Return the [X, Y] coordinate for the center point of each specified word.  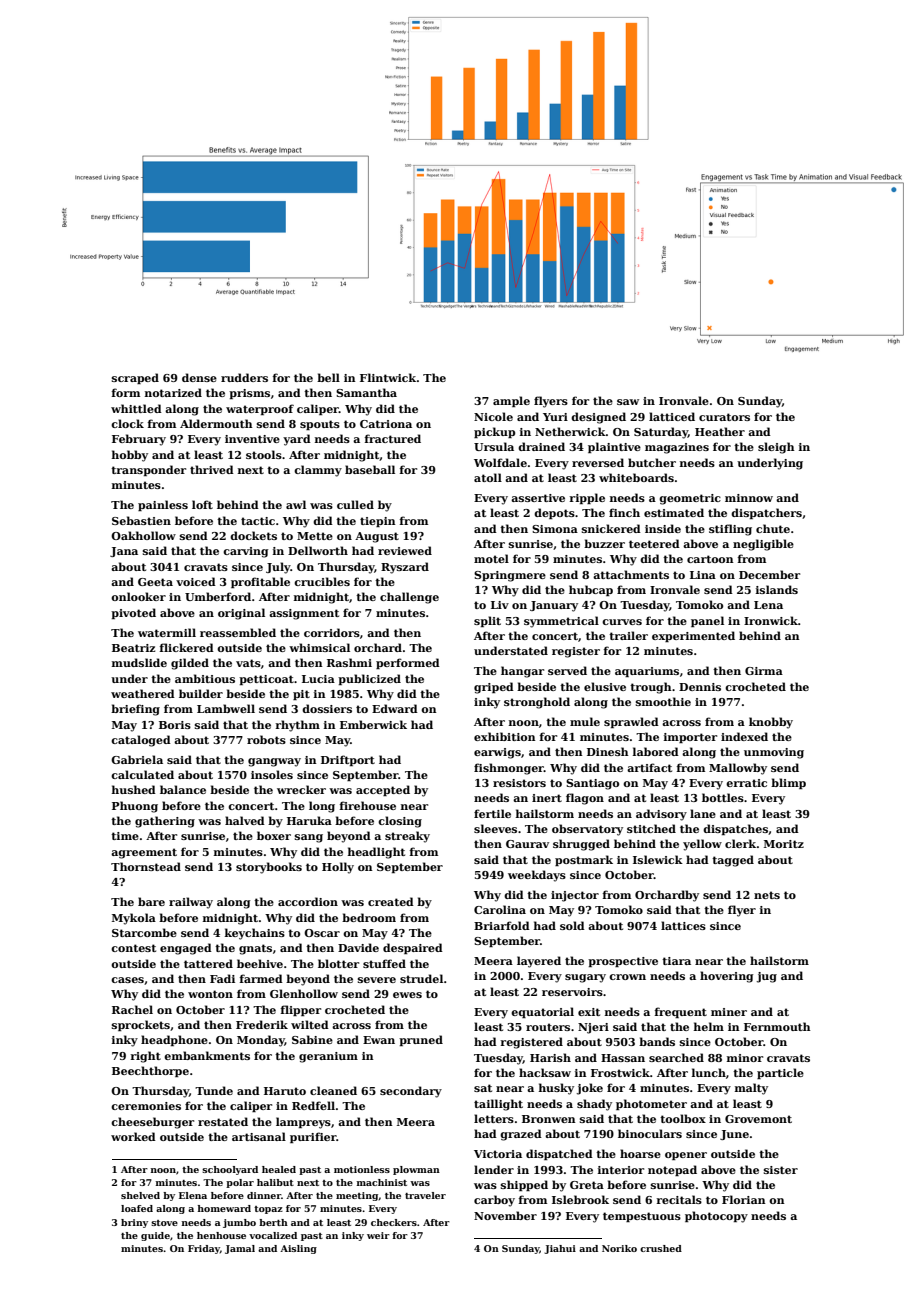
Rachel [132, 1009]
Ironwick [771, 620]
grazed [521, 1135]
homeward [224, 1208]
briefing [135, 710]
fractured [393, 438]
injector [575, 896]
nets [767, 895]
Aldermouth [216, 423]
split [487, 621]
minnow [749, 498]
